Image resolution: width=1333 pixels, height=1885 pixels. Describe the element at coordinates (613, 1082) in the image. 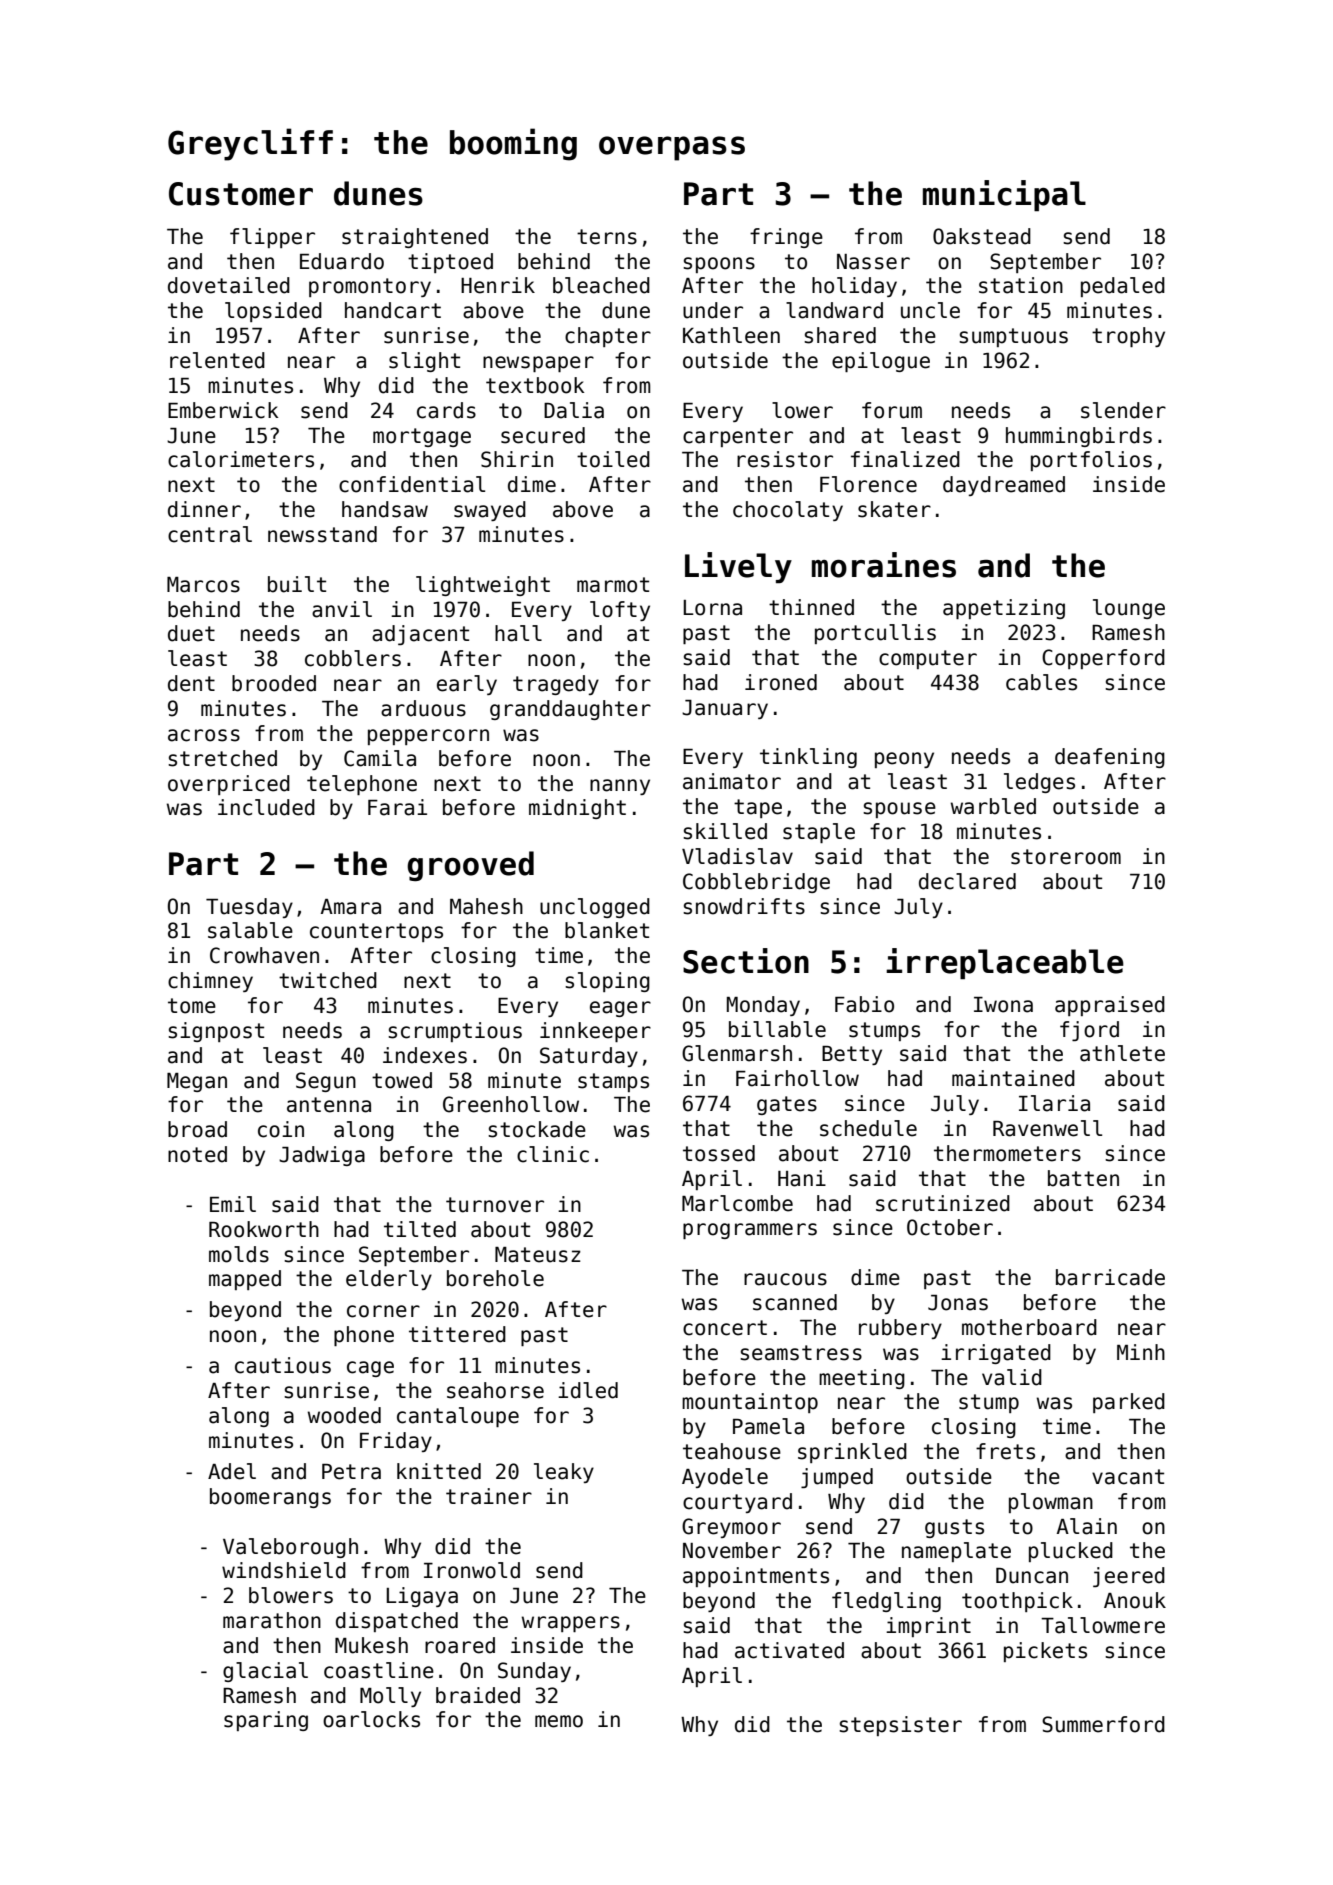

I see `stamps` at that location.
